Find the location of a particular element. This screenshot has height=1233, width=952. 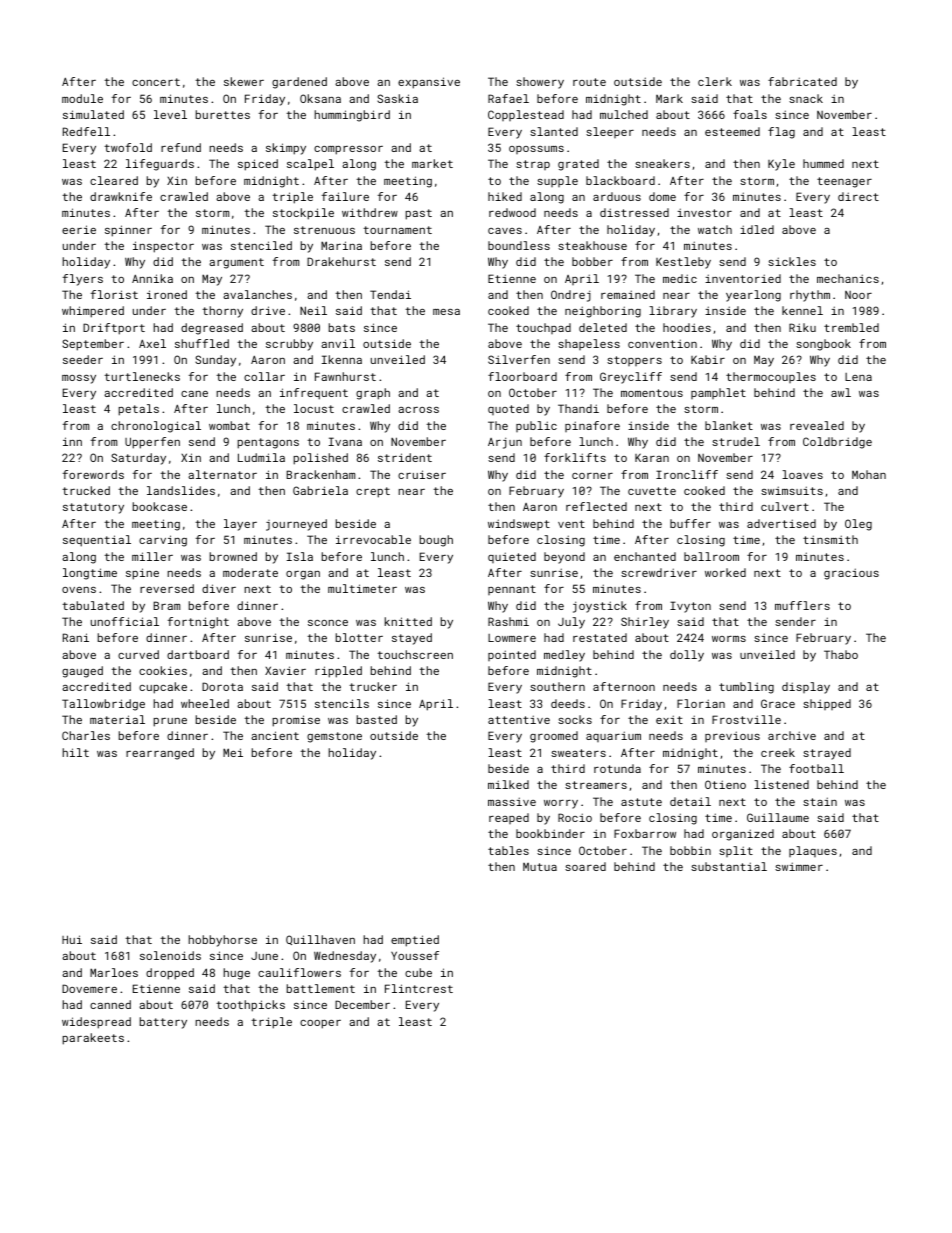

statutory is located at coordinates (93, 508).
